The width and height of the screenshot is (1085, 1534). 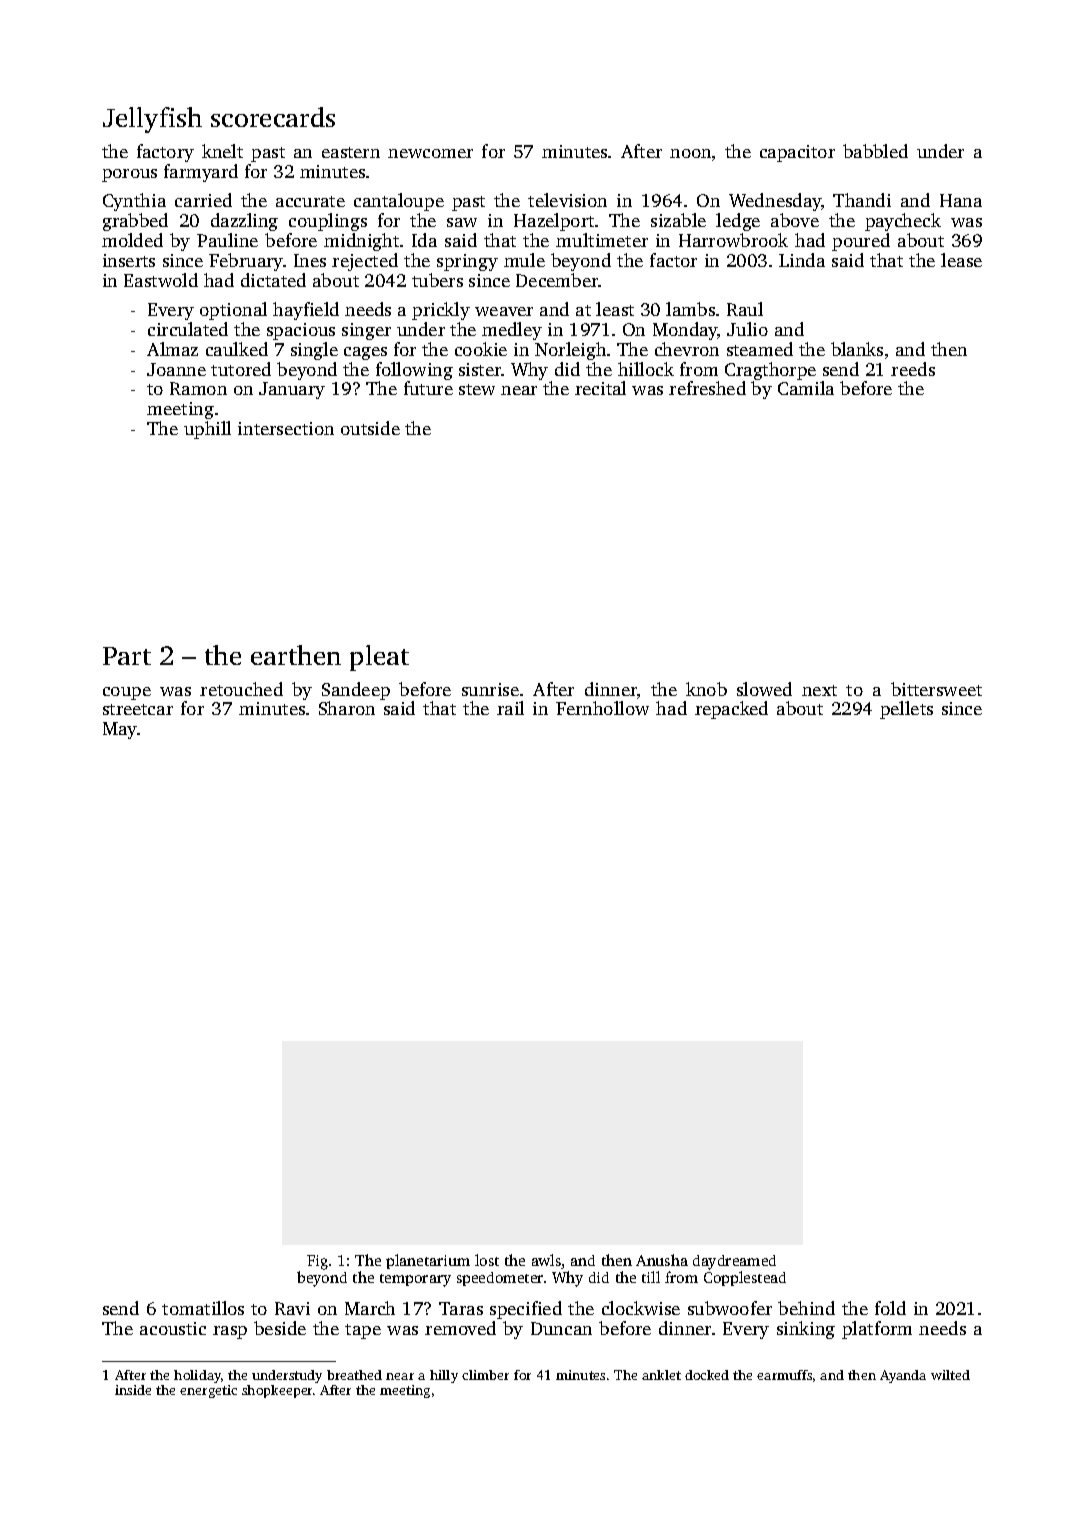 What do you see at coordinates (241, 369) in the screenshot?
I see `tutored` at bounding box center [241, 369].
